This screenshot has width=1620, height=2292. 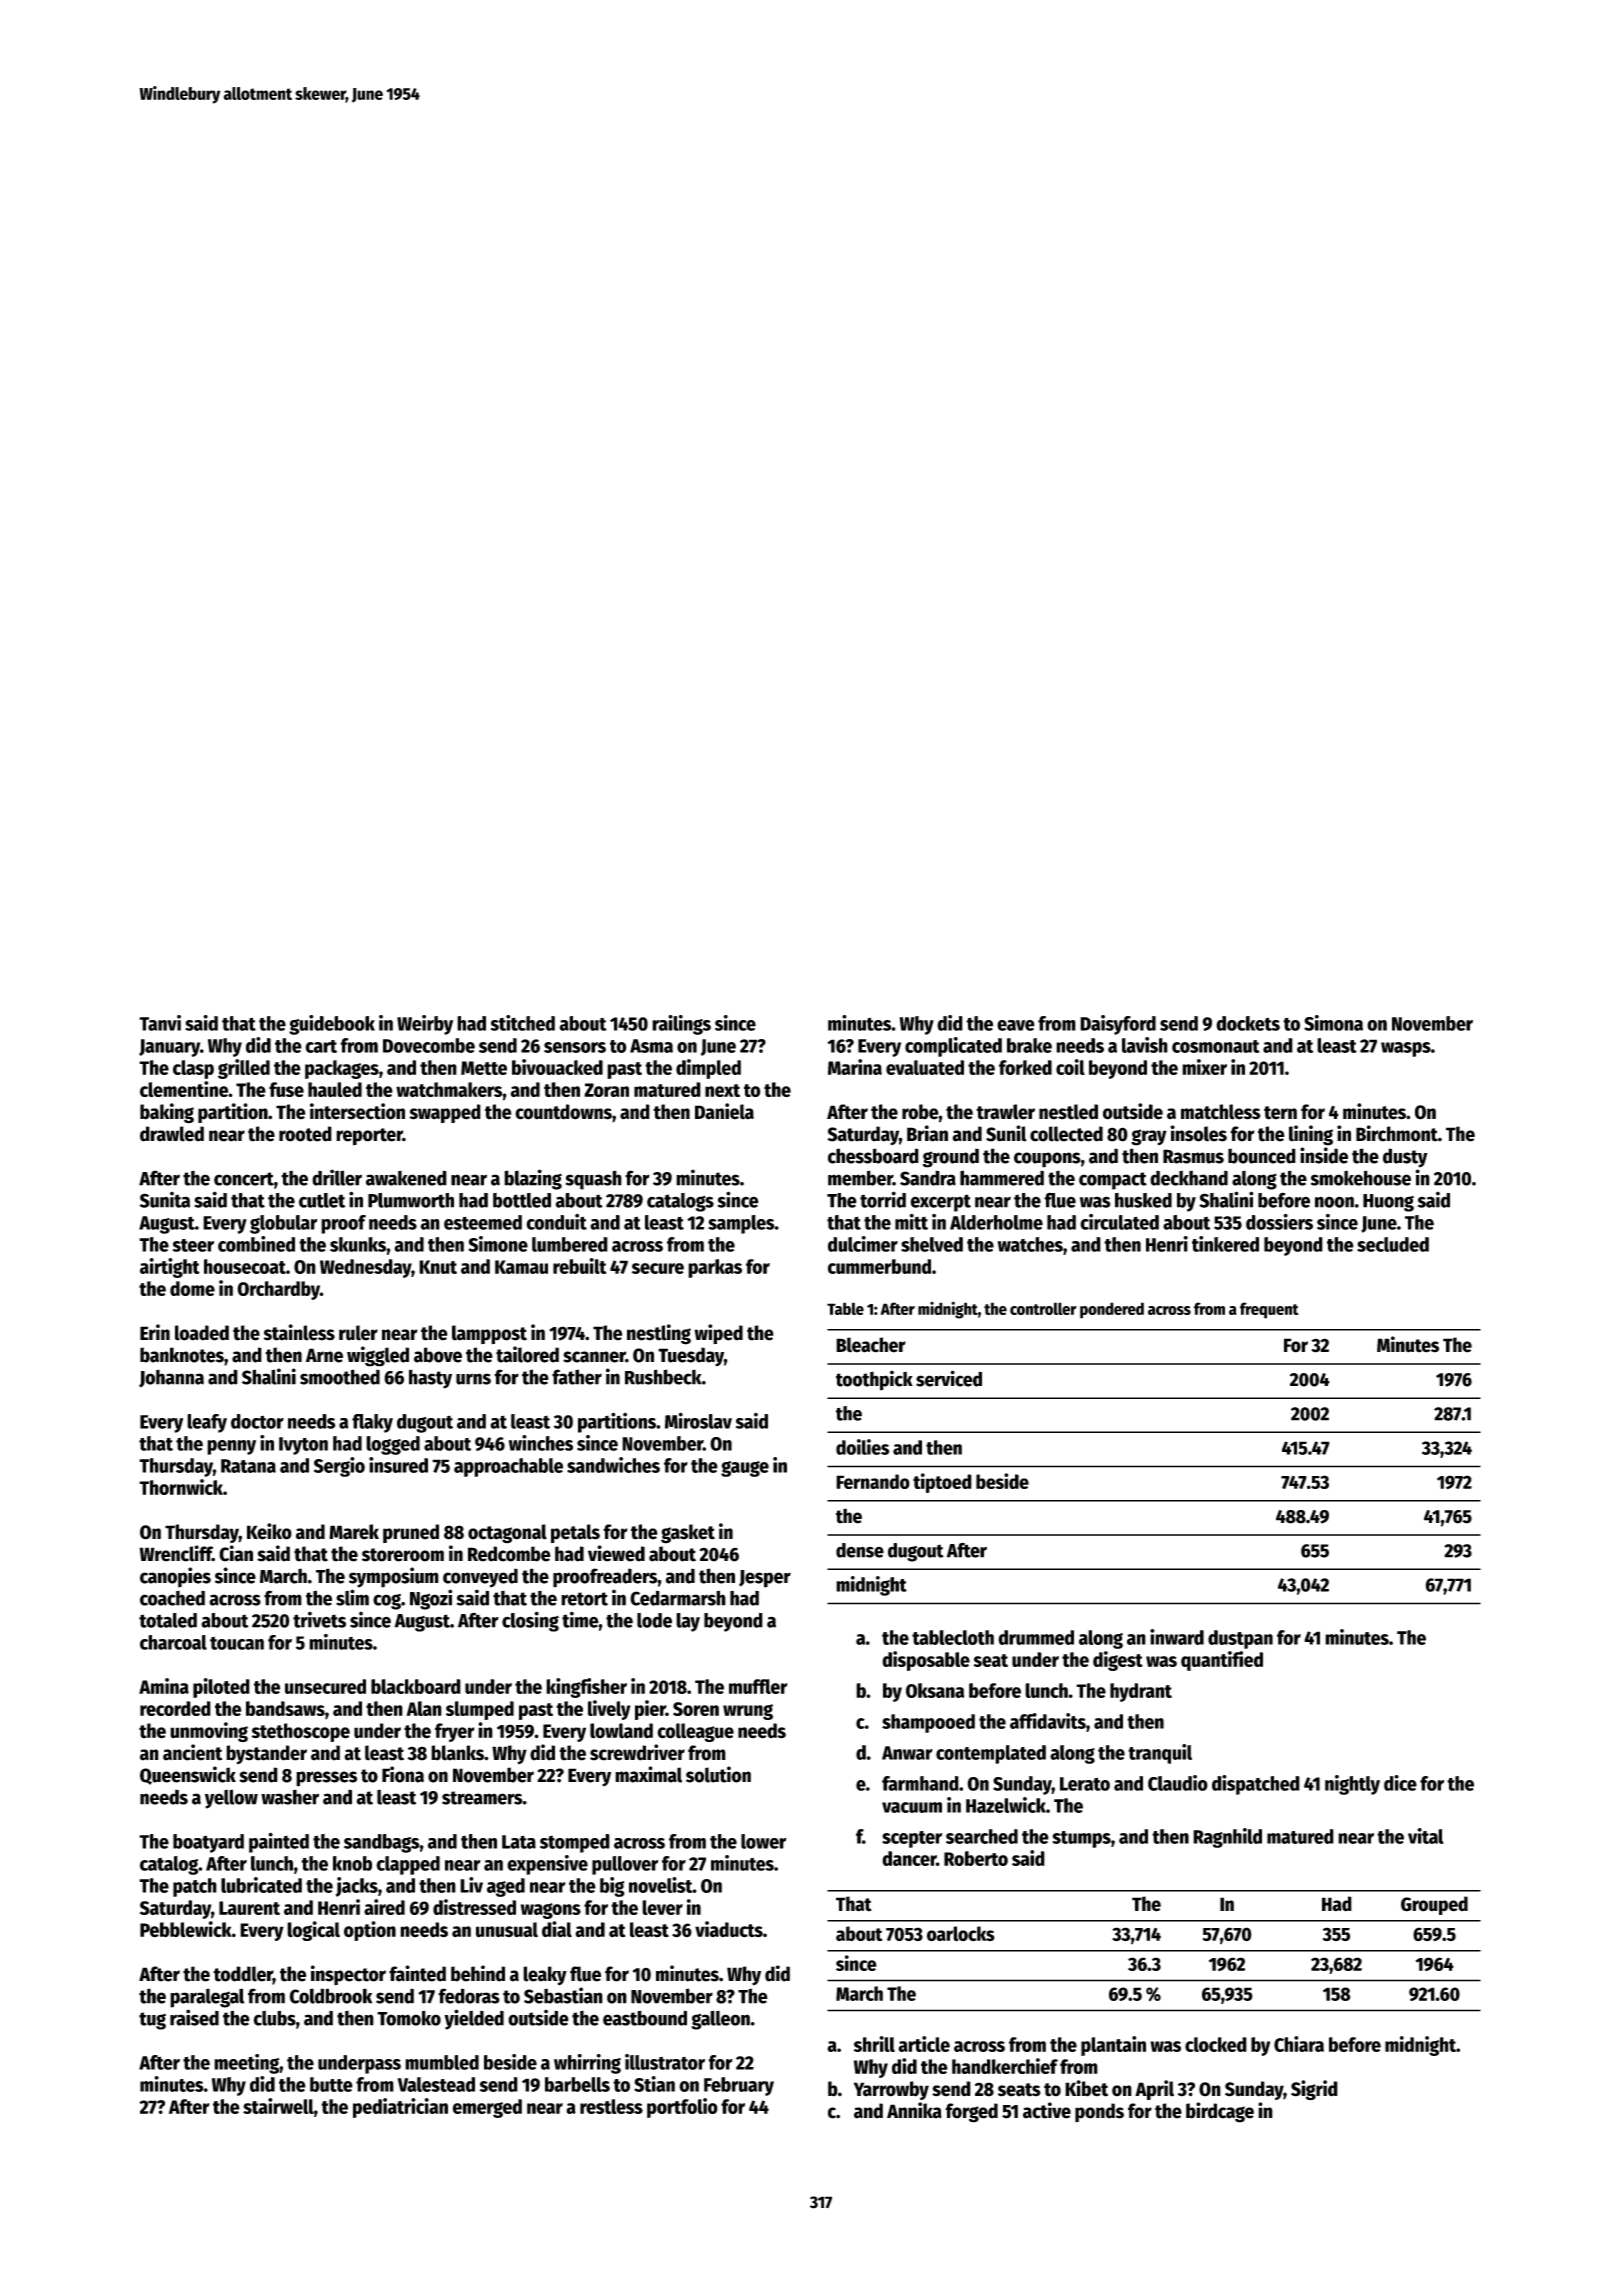 I want to click on dustpan, so click(x=1240, y=1639).
